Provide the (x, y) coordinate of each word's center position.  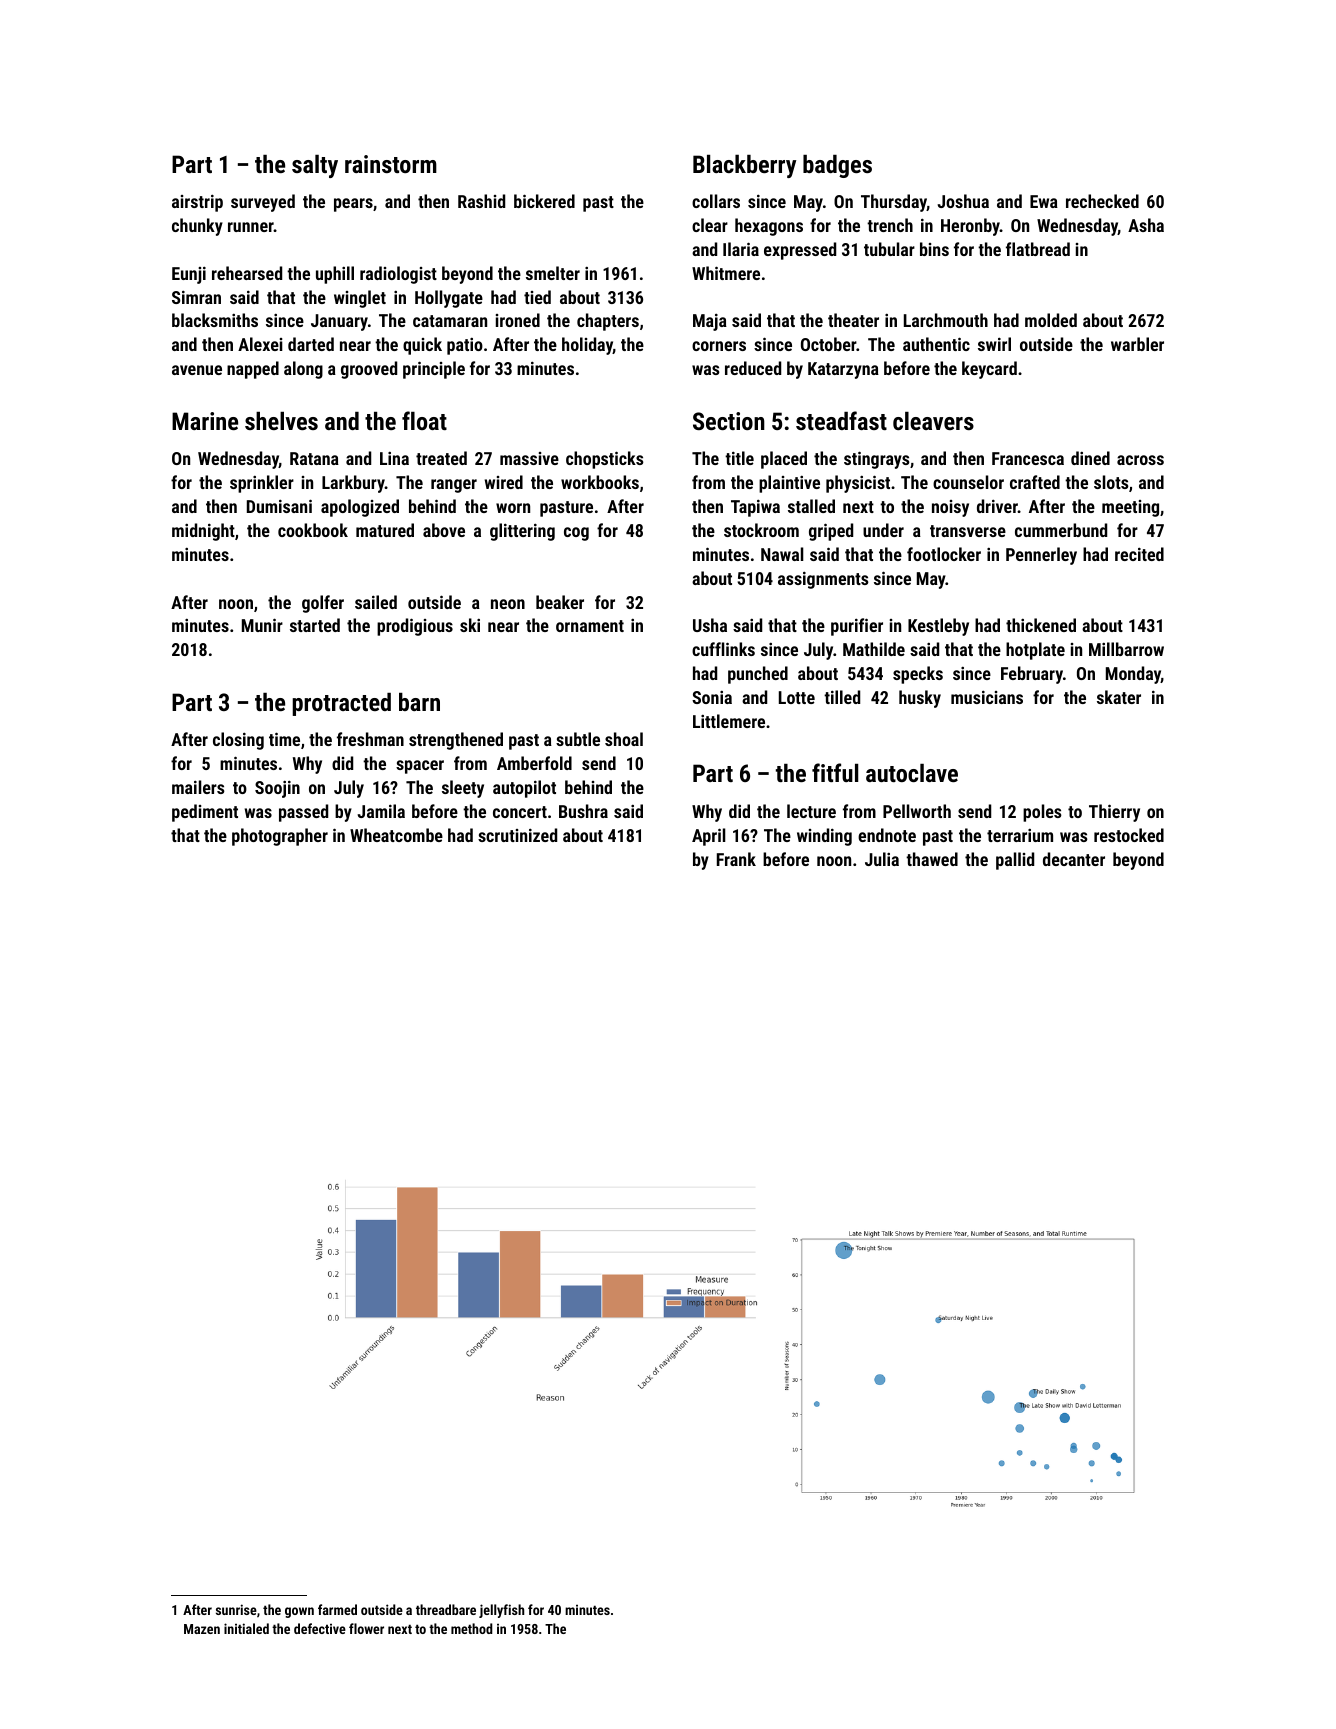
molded (1051, 320)
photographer (280, 837)
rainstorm (391, 164)
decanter (1074, 859)
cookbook (313, 530)
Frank (736, 859)
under (883, 530)
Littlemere (729, 721)
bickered (544, 201)
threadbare (446, 1609)
